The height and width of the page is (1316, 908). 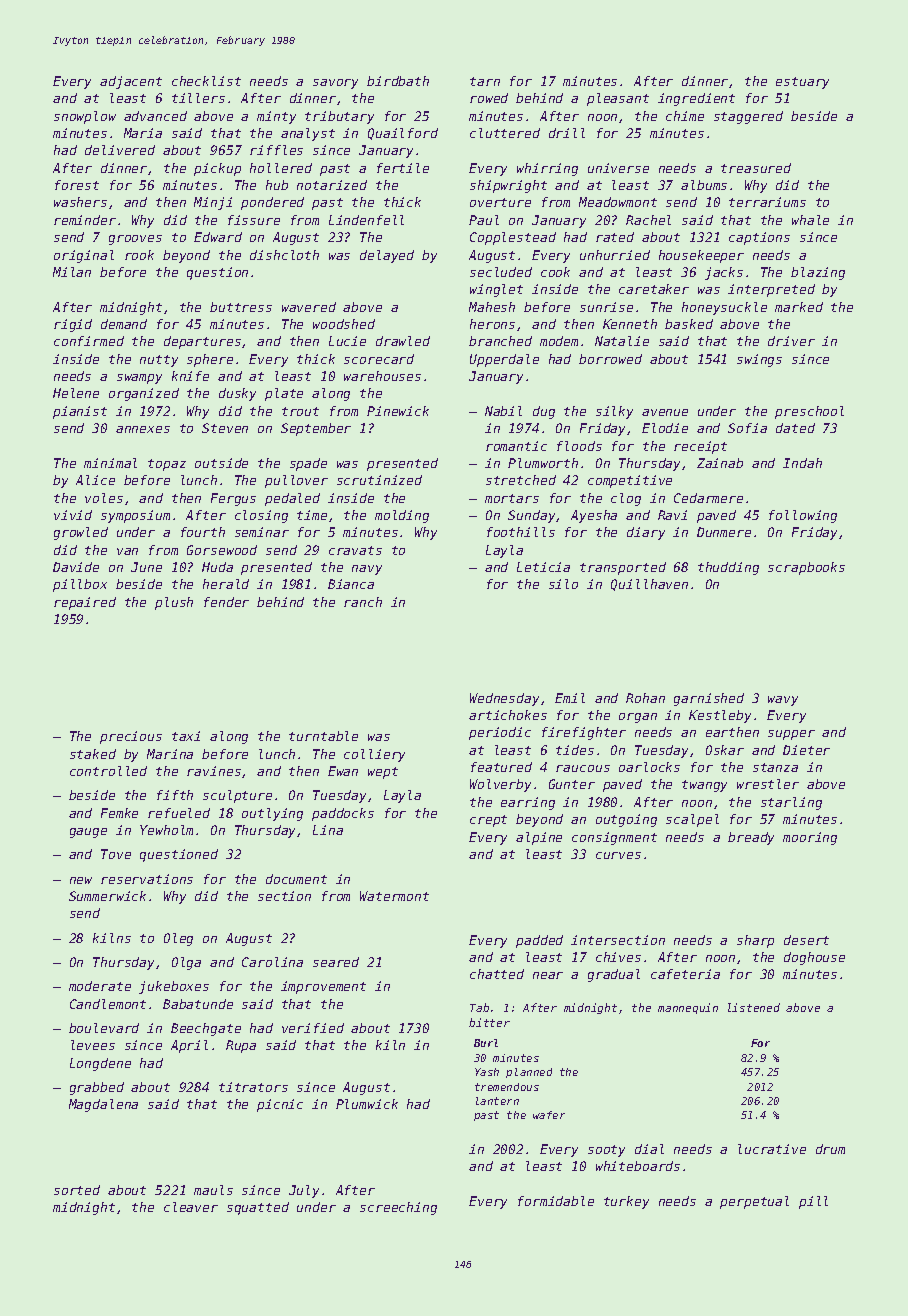 I want to click on taxi, so click(x=186, y=736).
